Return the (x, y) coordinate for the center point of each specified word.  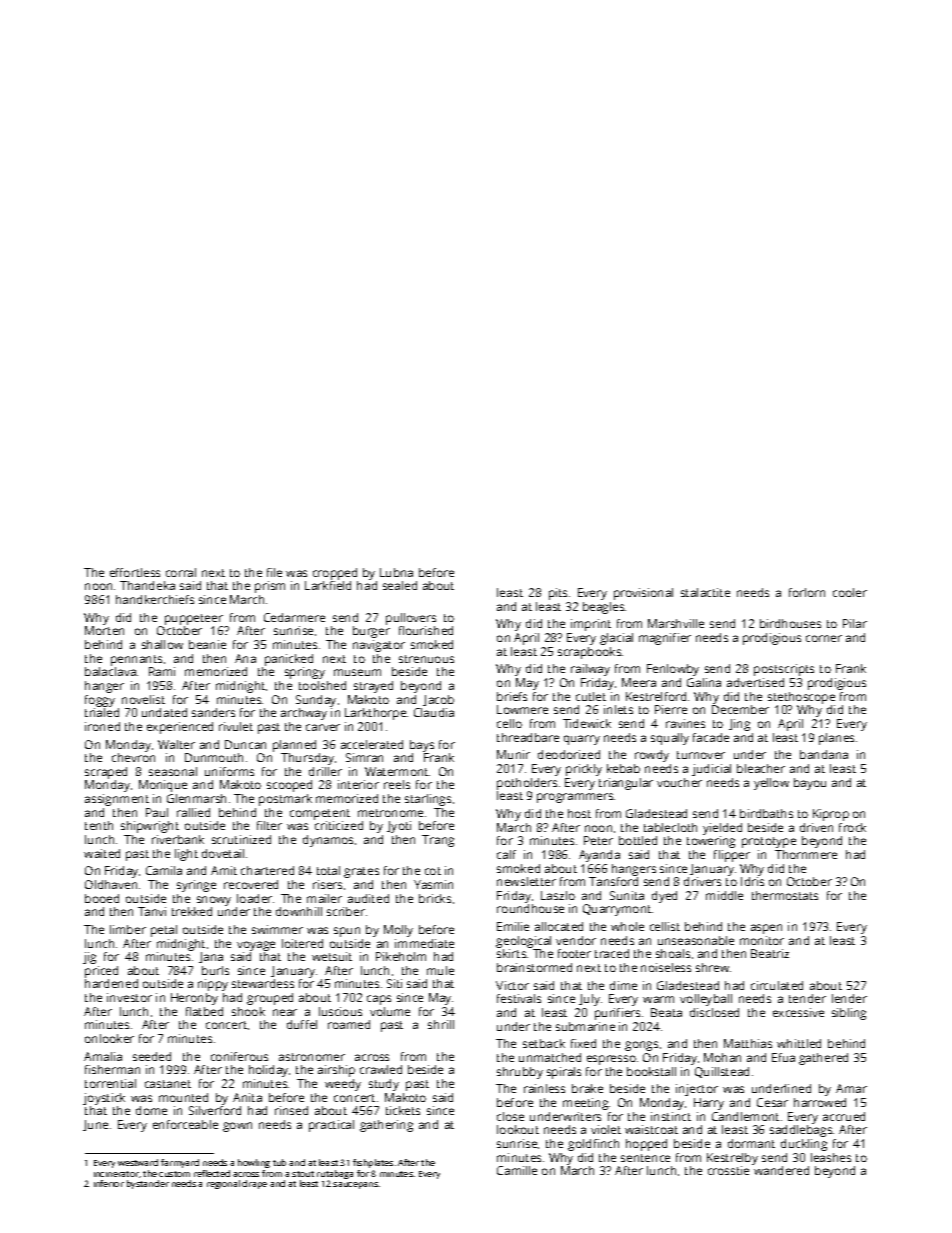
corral (181, 572)
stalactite (705, 592)
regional (223, 1184)
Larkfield (328, 585)
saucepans (355, 1185)
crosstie (728, 1170)
